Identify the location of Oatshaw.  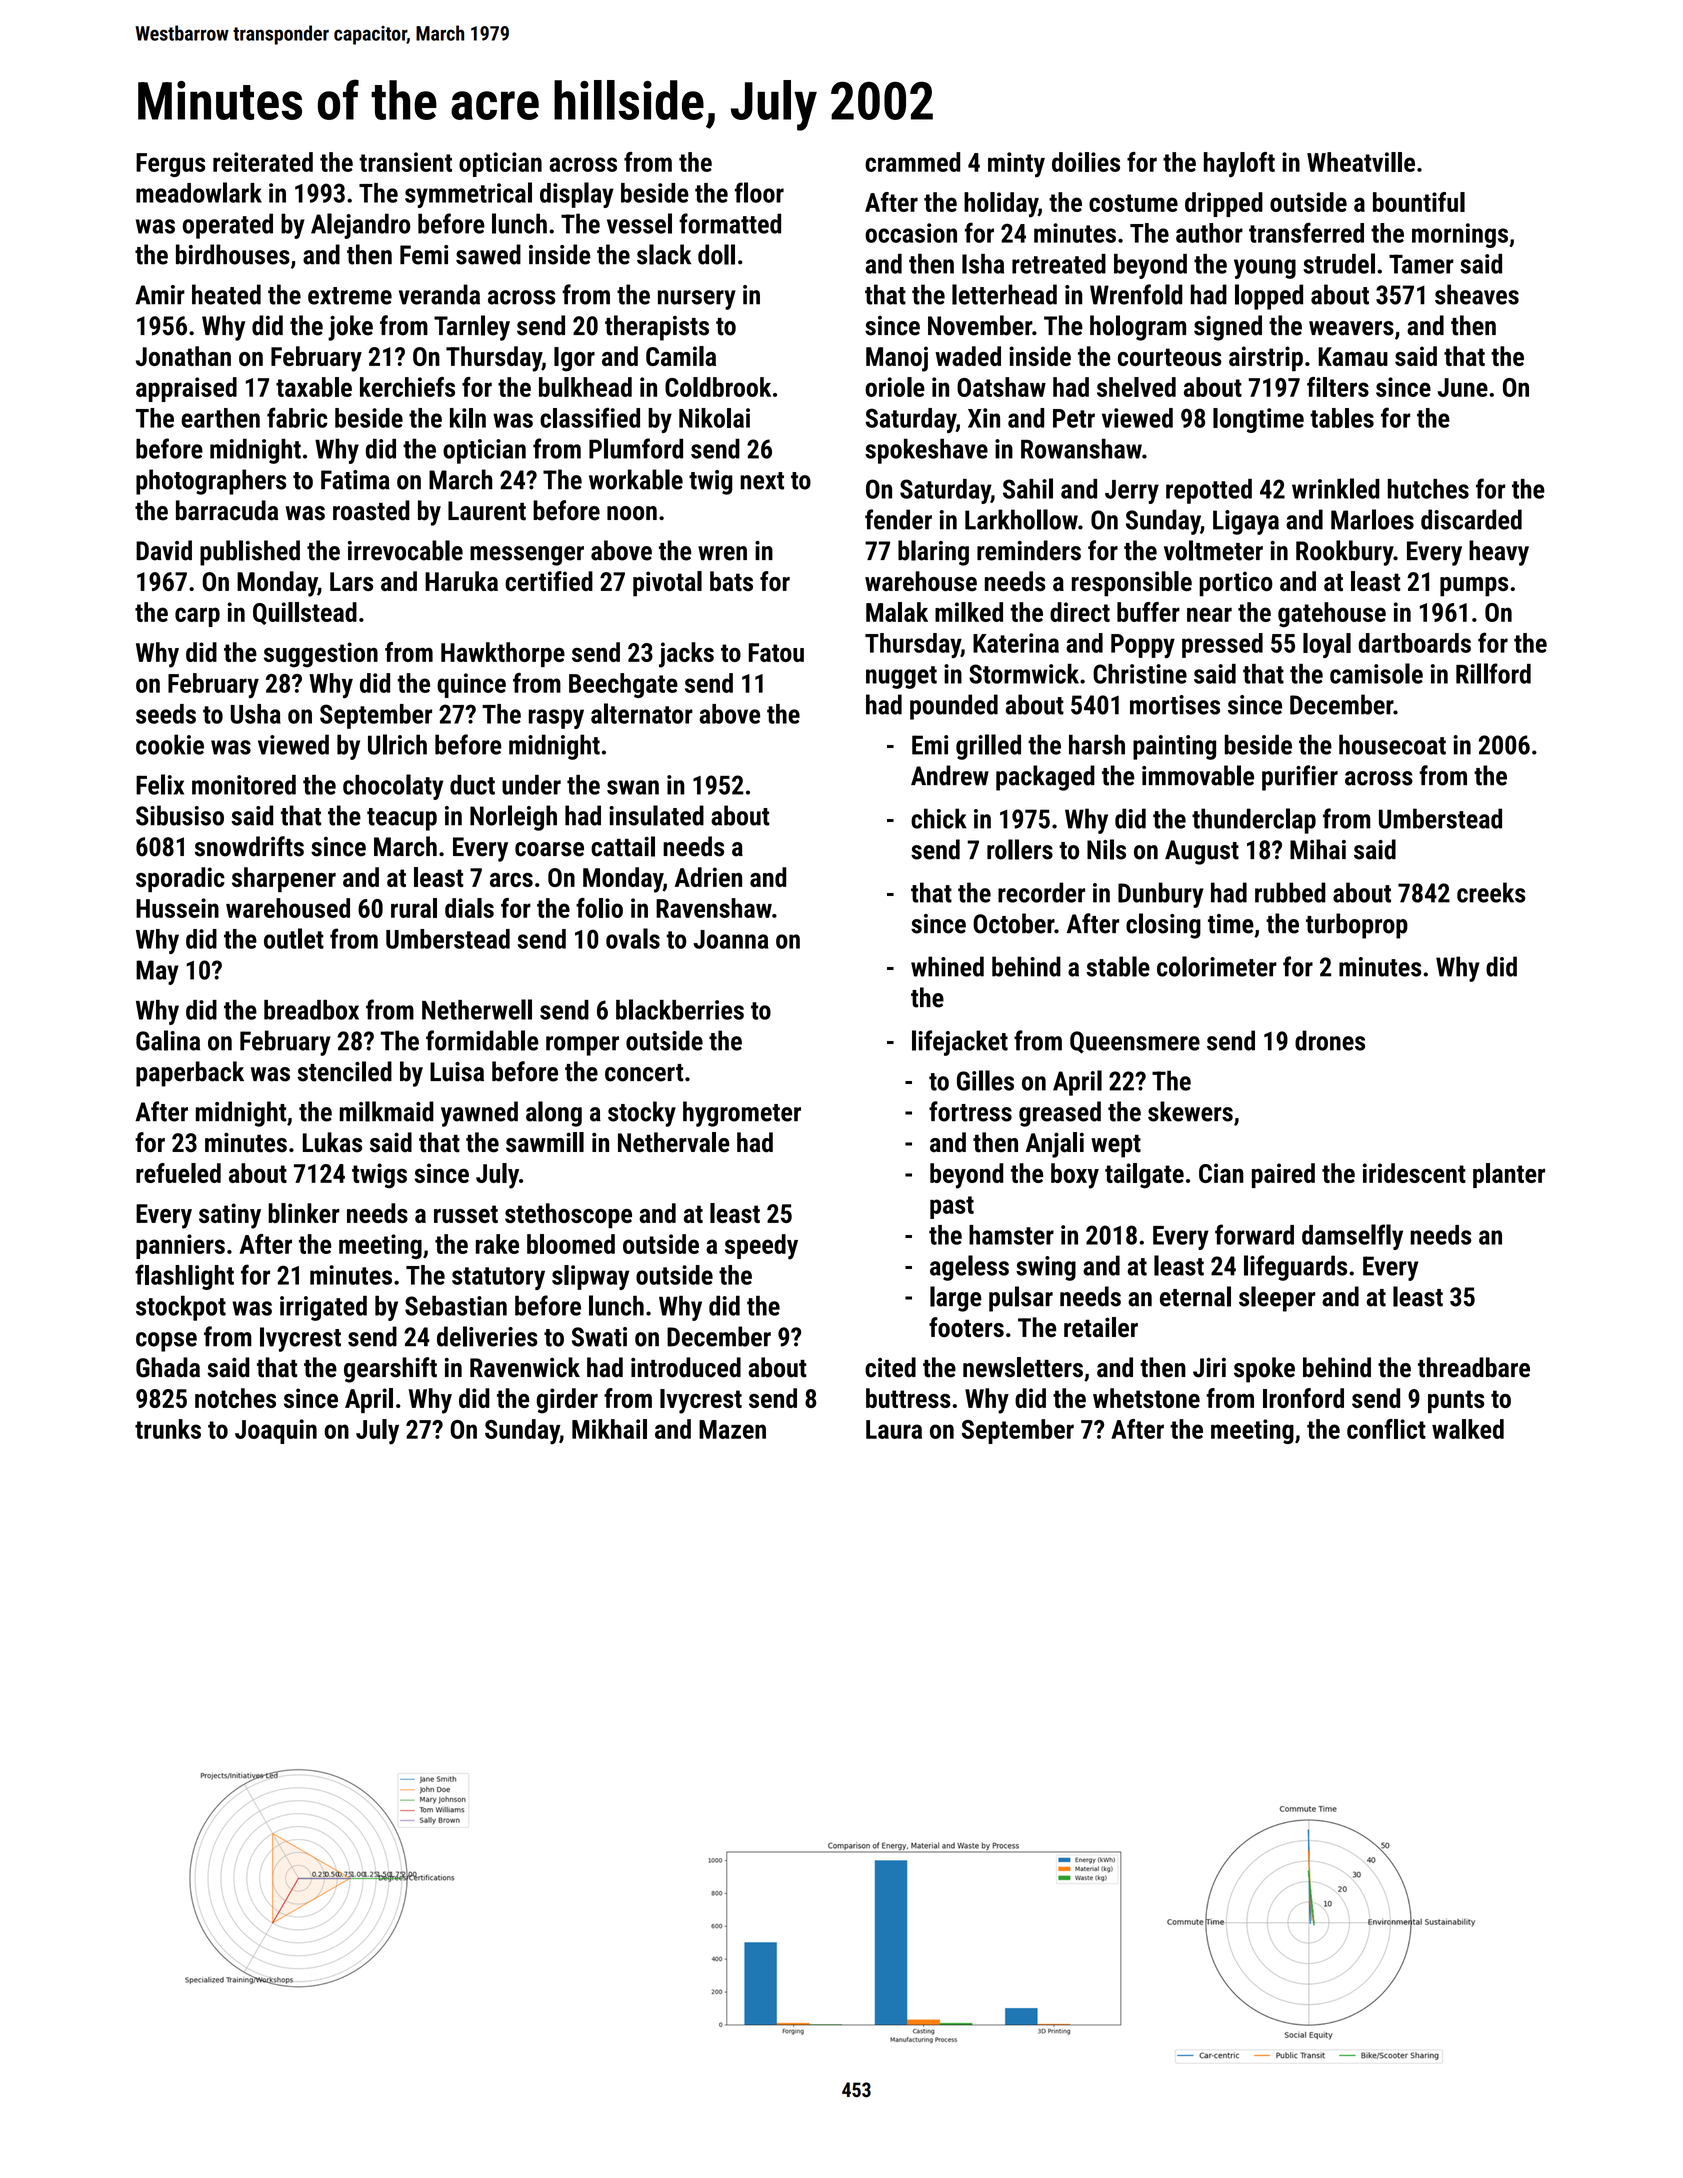
(1001, 387).
